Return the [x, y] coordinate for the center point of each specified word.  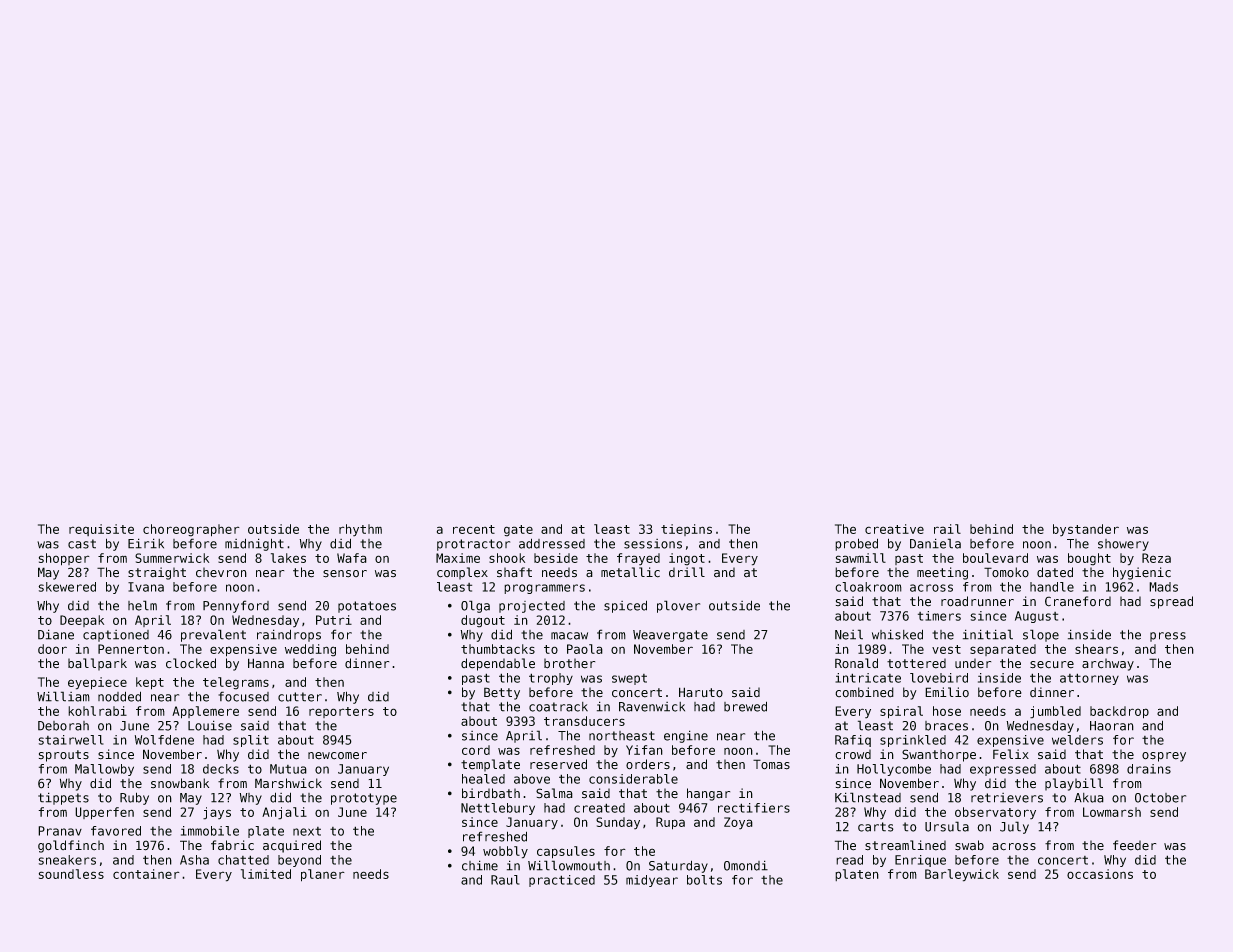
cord [476, 750]
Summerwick [172, 558]
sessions [653, 544]
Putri [334, 620]
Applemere [205, 712]
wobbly [505, 852]
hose [947, 711]
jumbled [1055, 712]
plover [678, 606]
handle [1052, 587]
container [146, 874]
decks [221, 769]
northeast [622, 736]
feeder [1134, 845]
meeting [942, 573]
